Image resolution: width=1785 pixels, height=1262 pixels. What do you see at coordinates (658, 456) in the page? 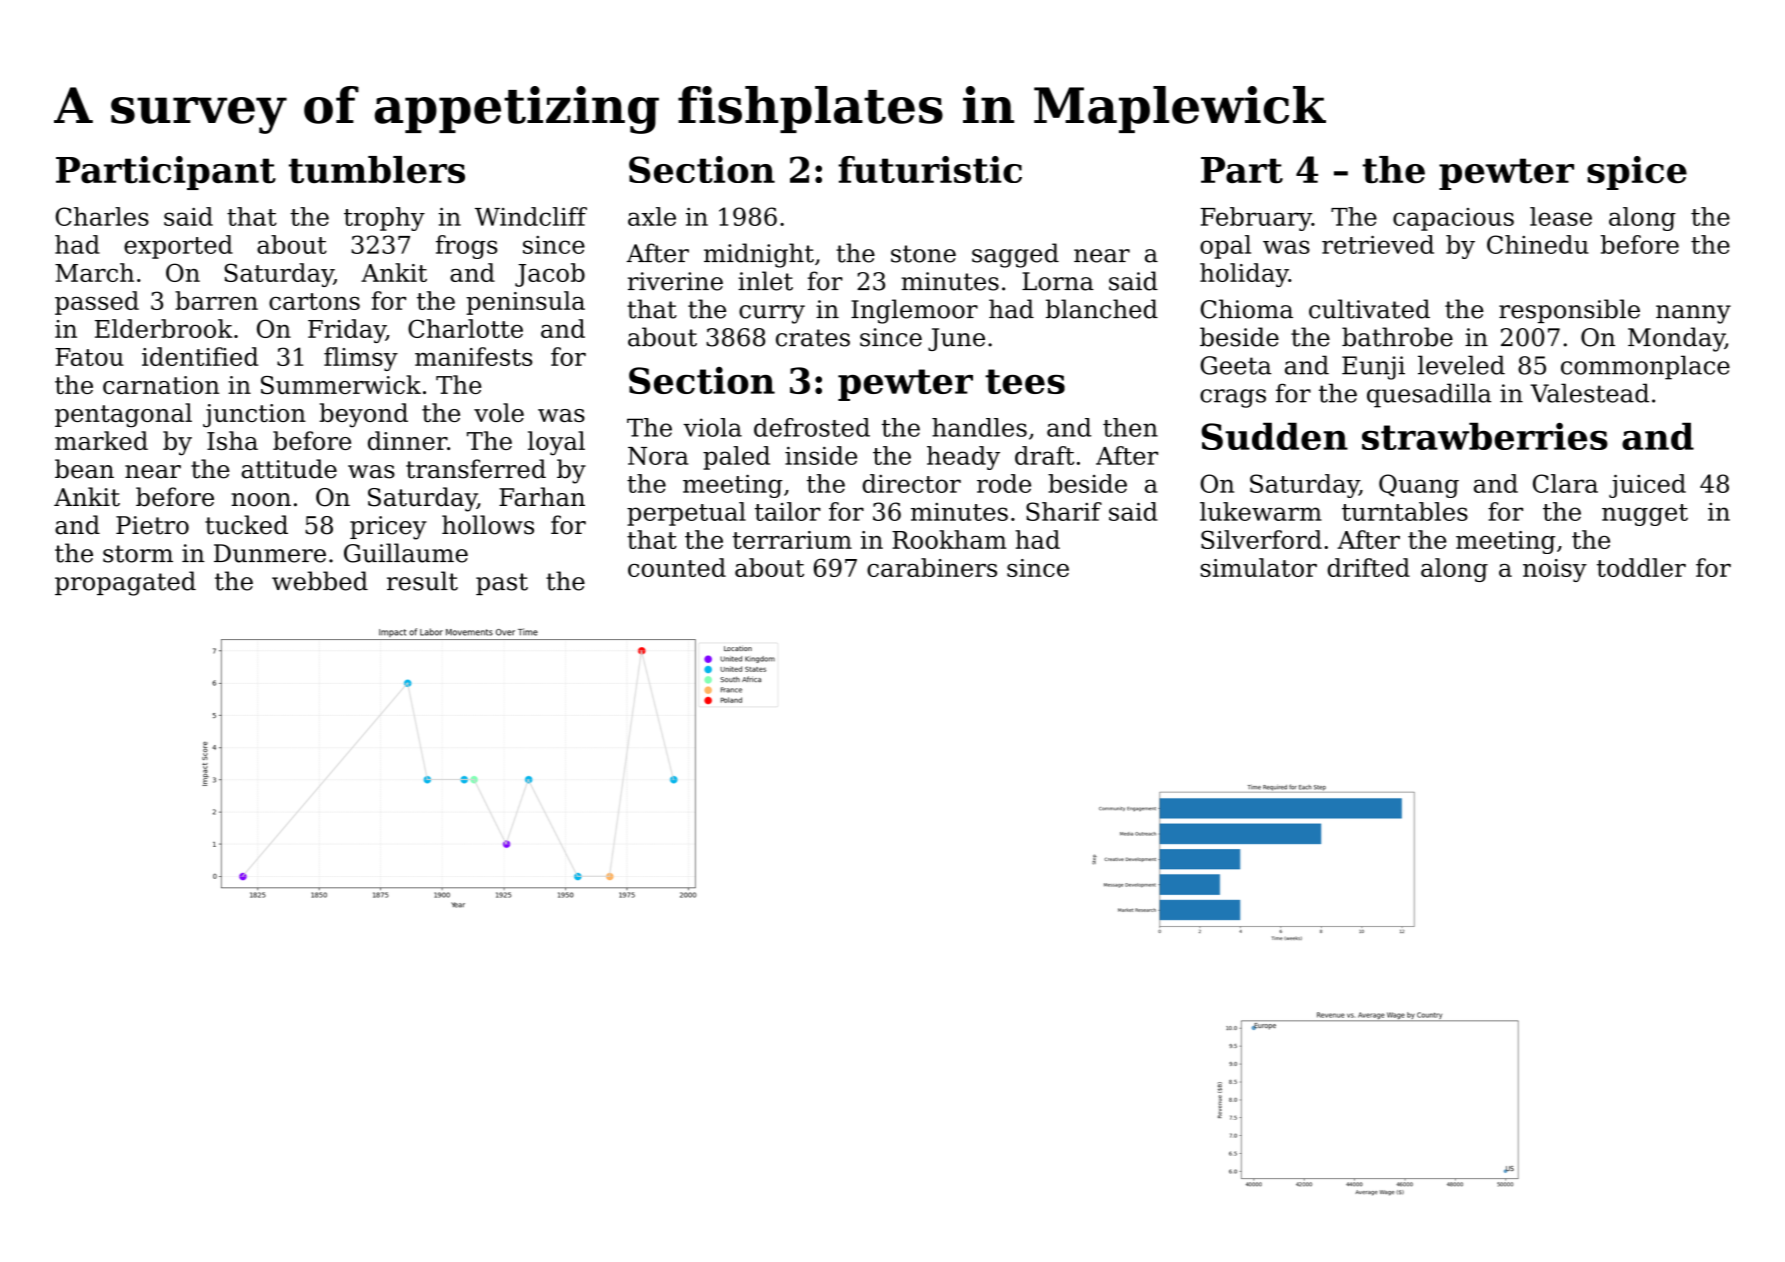
I see `Nora` at bounding box center [658, 456].
